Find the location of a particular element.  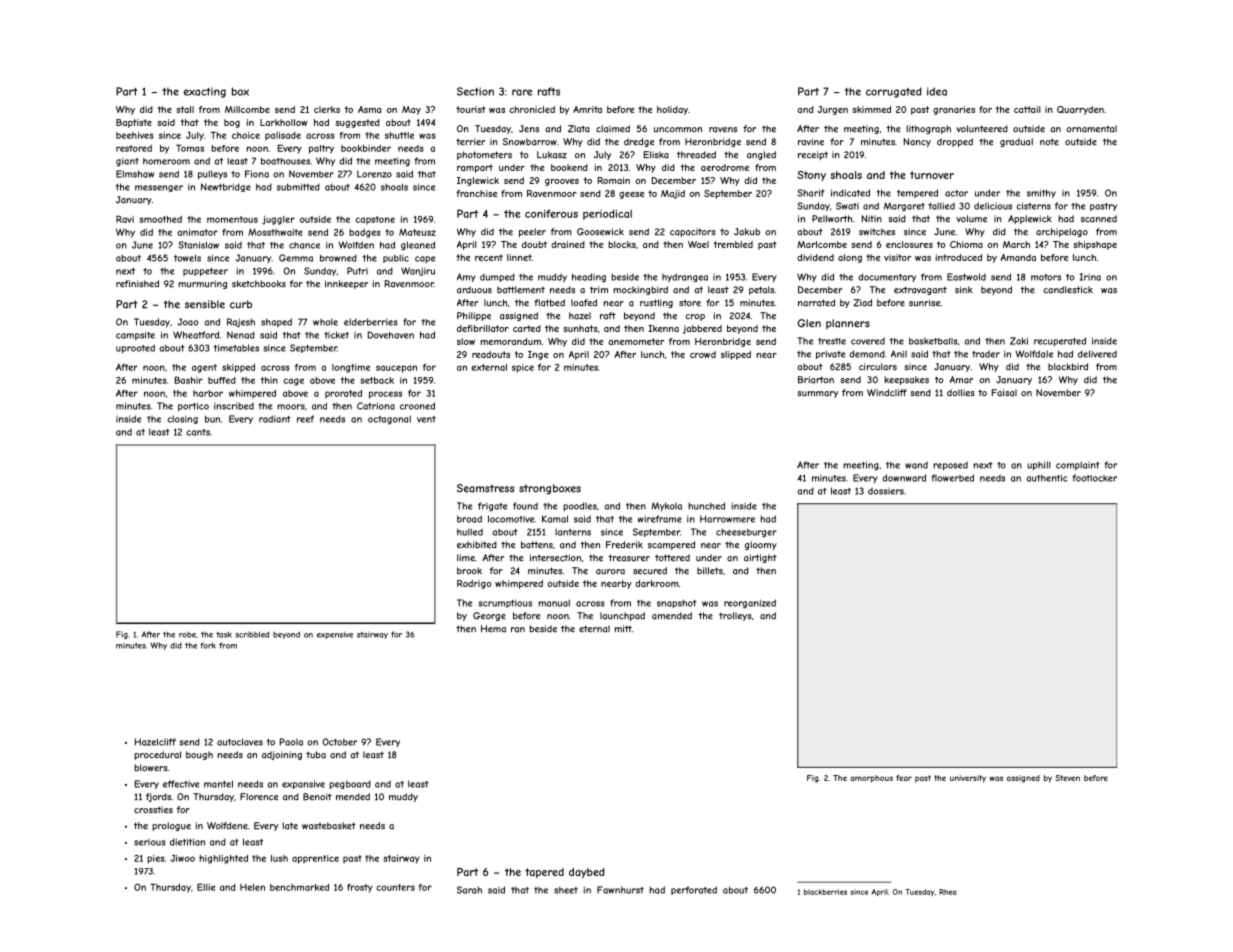

Lukasz is located at coordinates (552, 155).
